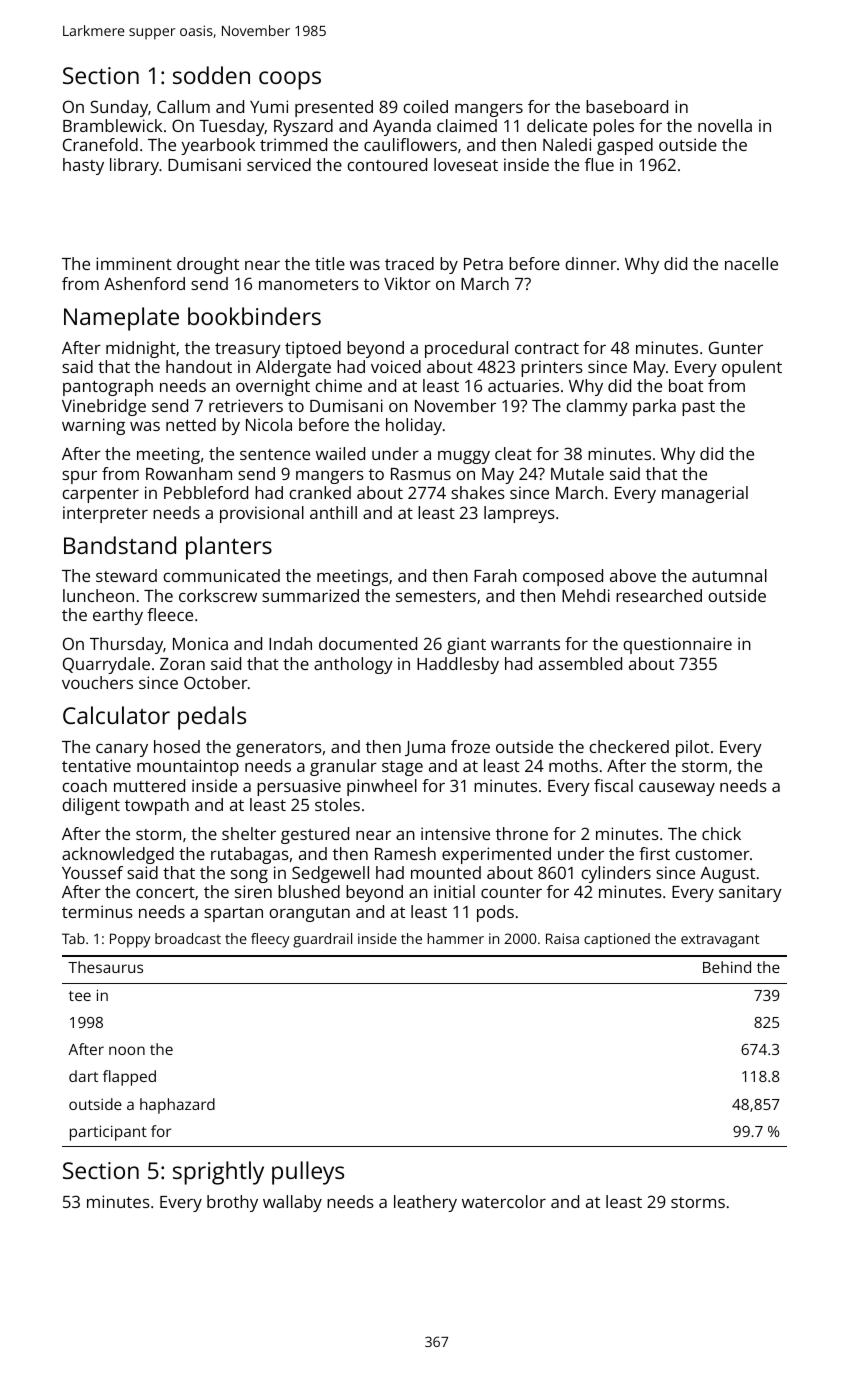 The image size is (849, 1400). Describe the element at coordinates (218, 1173) in the image. I see `sprightly` at that location.
